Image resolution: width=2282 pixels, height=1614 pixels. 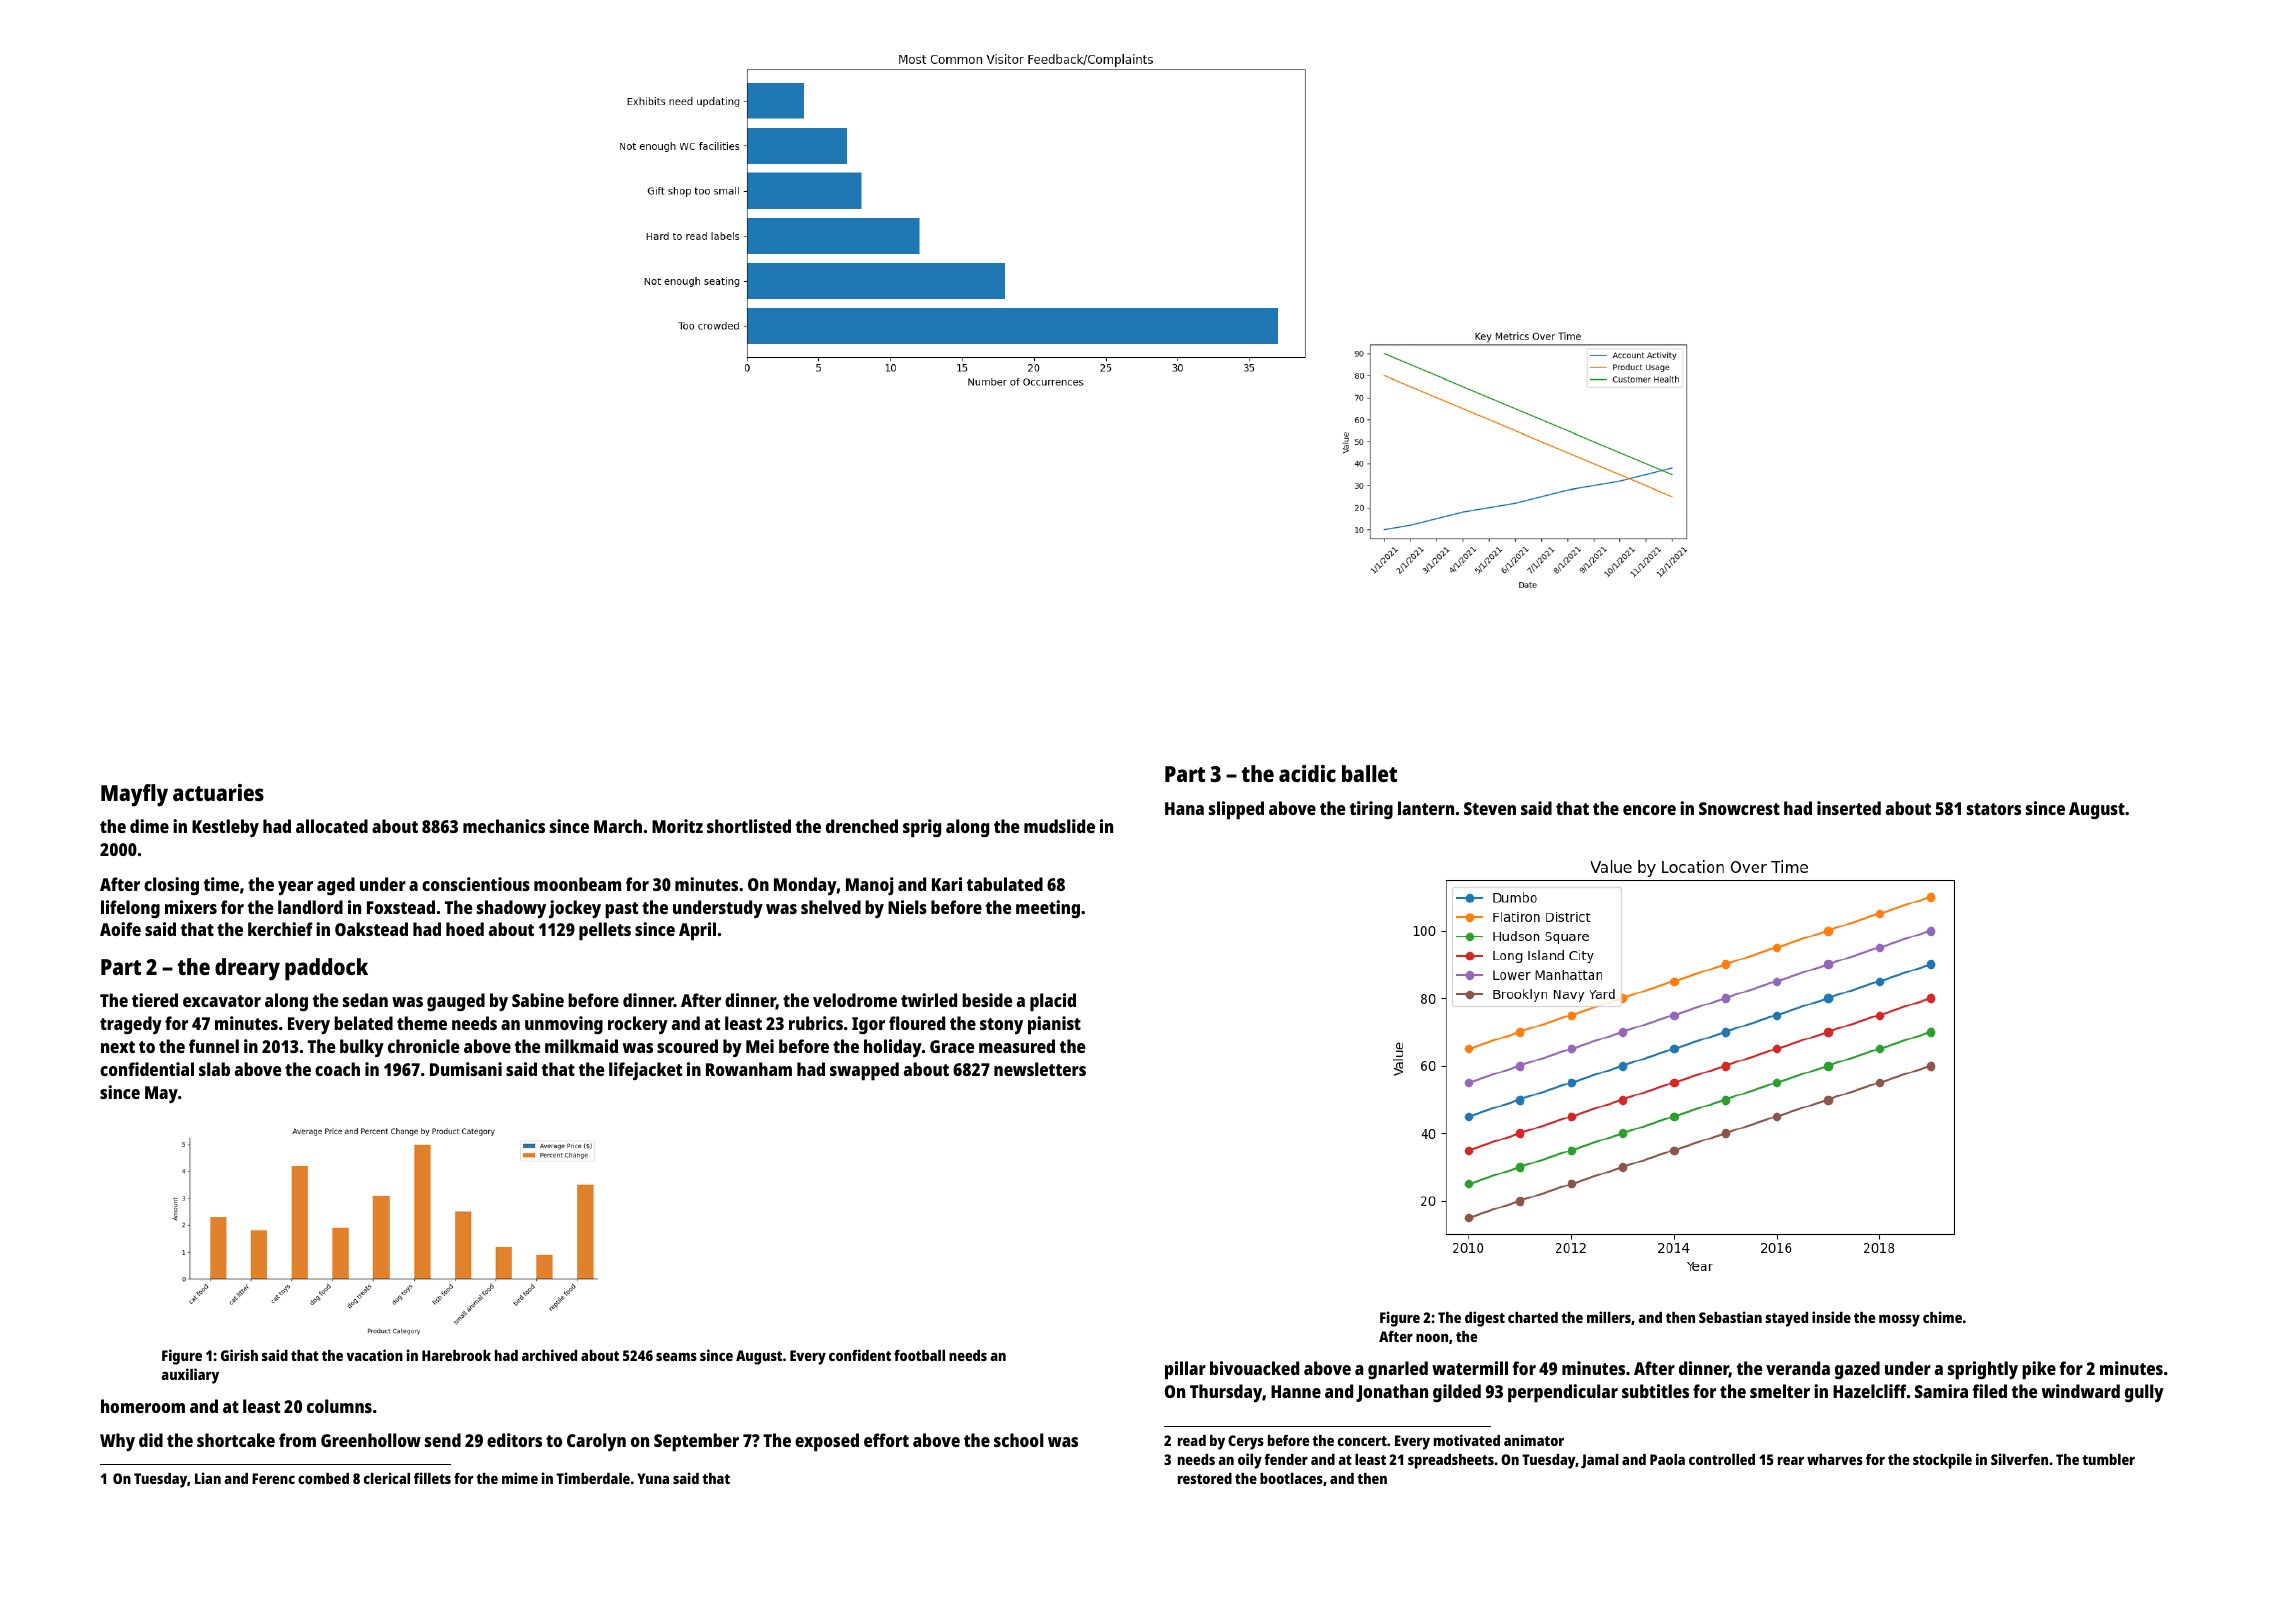 I want to click on Steven, so click(x=1490, y=808).
